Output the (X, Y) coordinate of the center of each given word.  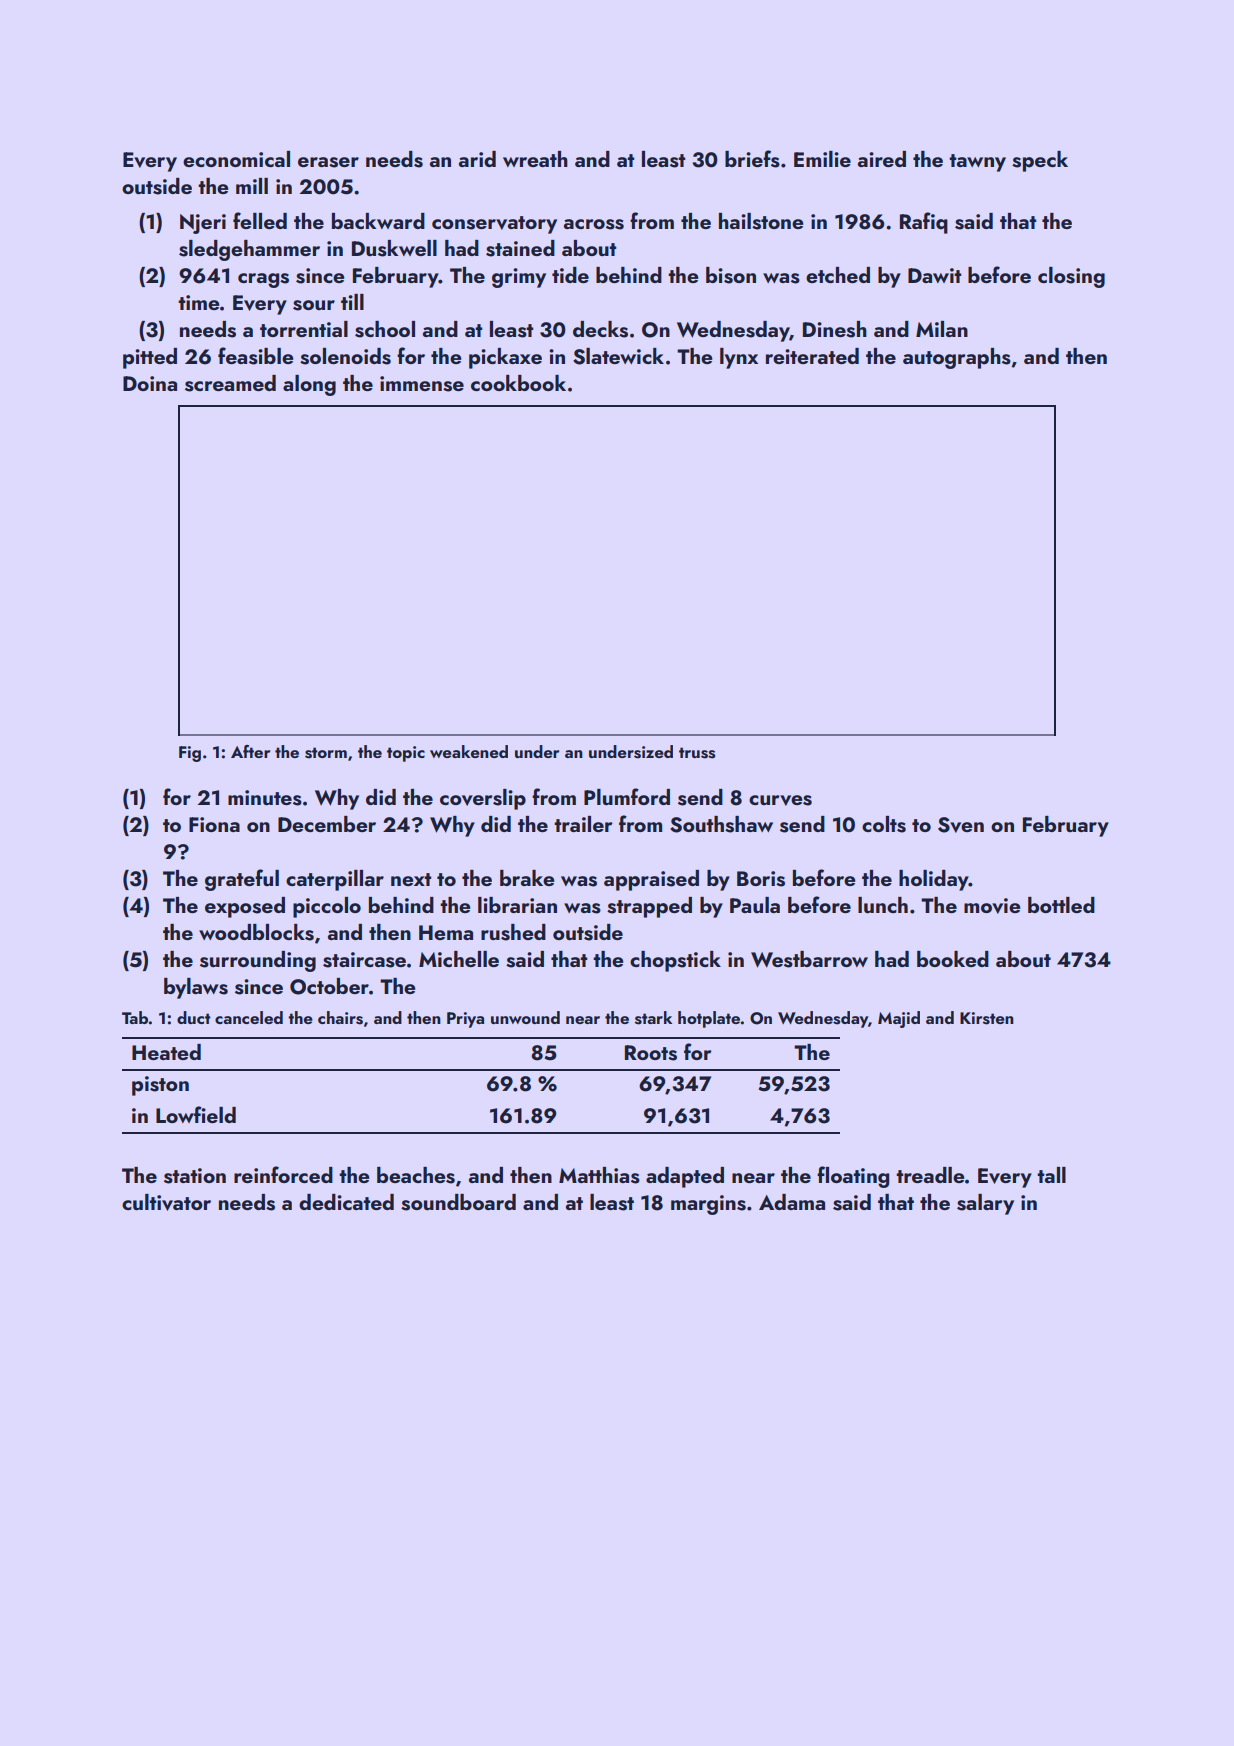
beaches (416, 1175)
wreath (535, 159)
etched (838, 275)
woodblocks (256, 932)
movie (992, 906)
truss (697, 753)
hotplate (709, 1019)
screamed (230, 383)
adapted (685, 1177)
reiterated (812, 356)
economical (236, 159)
